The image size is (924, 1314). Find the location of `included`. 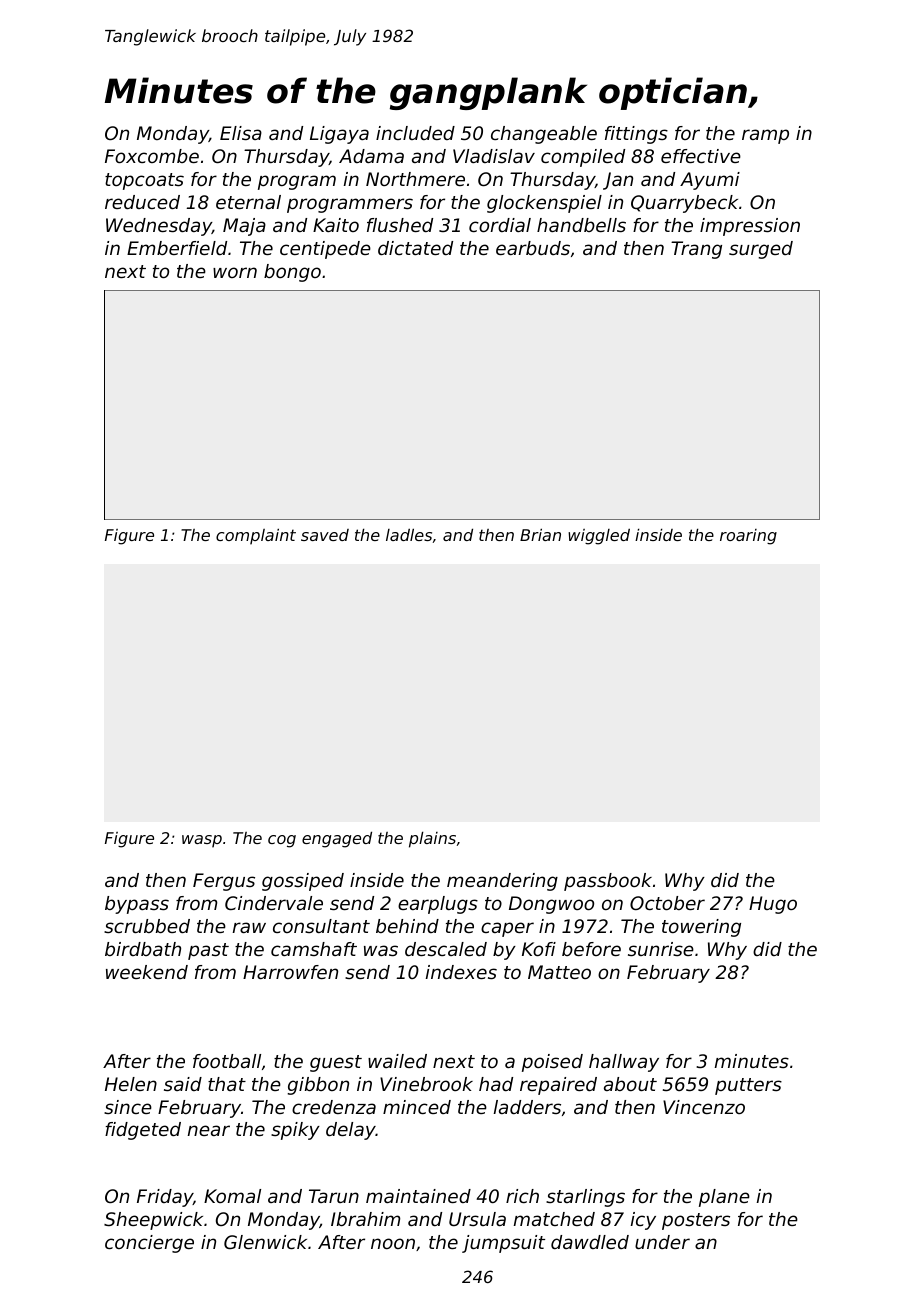

included is located at coordinates (415, 133).
